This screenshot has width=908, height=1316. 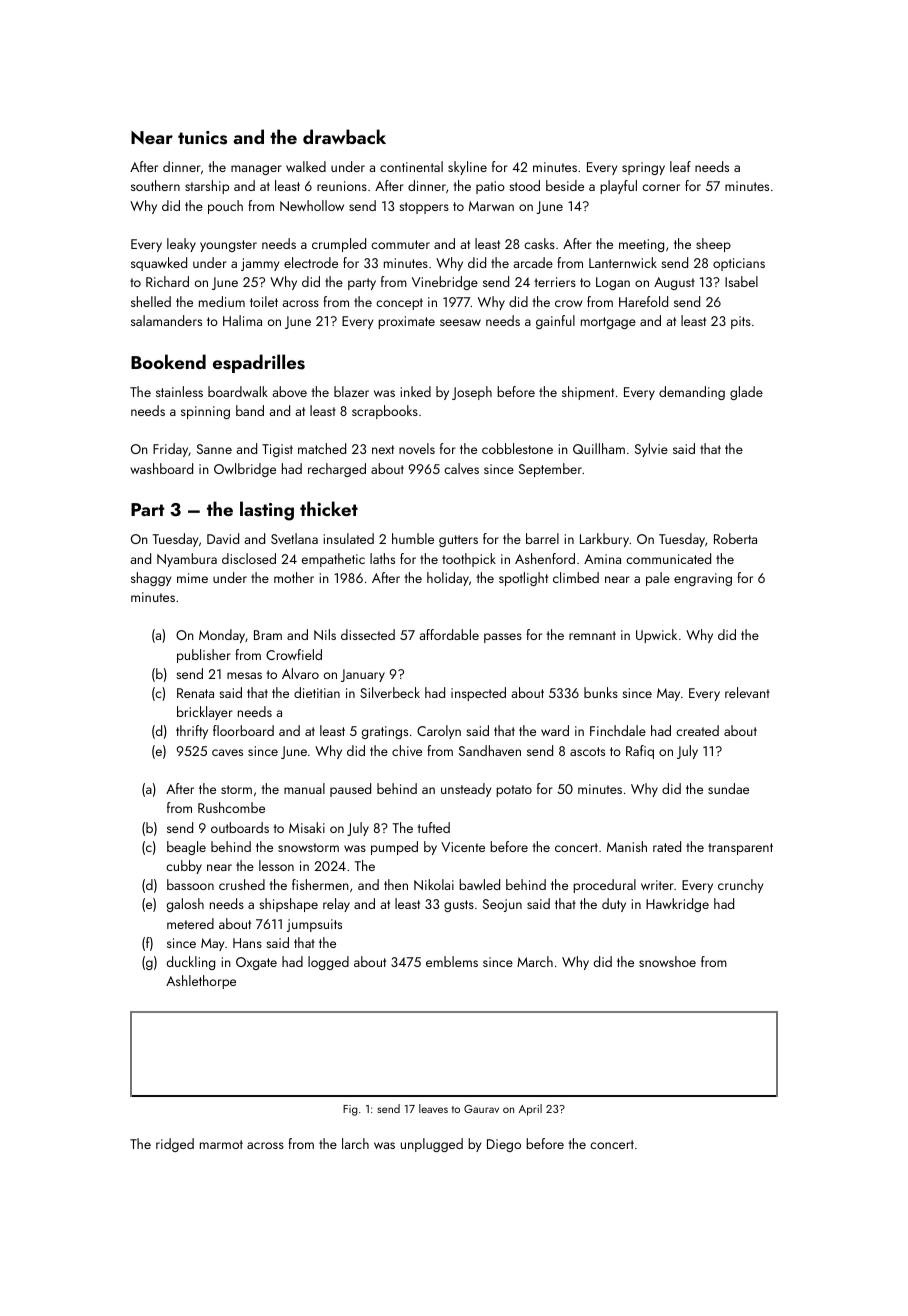 What do you see at coordinates (207, 187) in the screenshot?
I see `starship` at bounding box center [207, 187].
